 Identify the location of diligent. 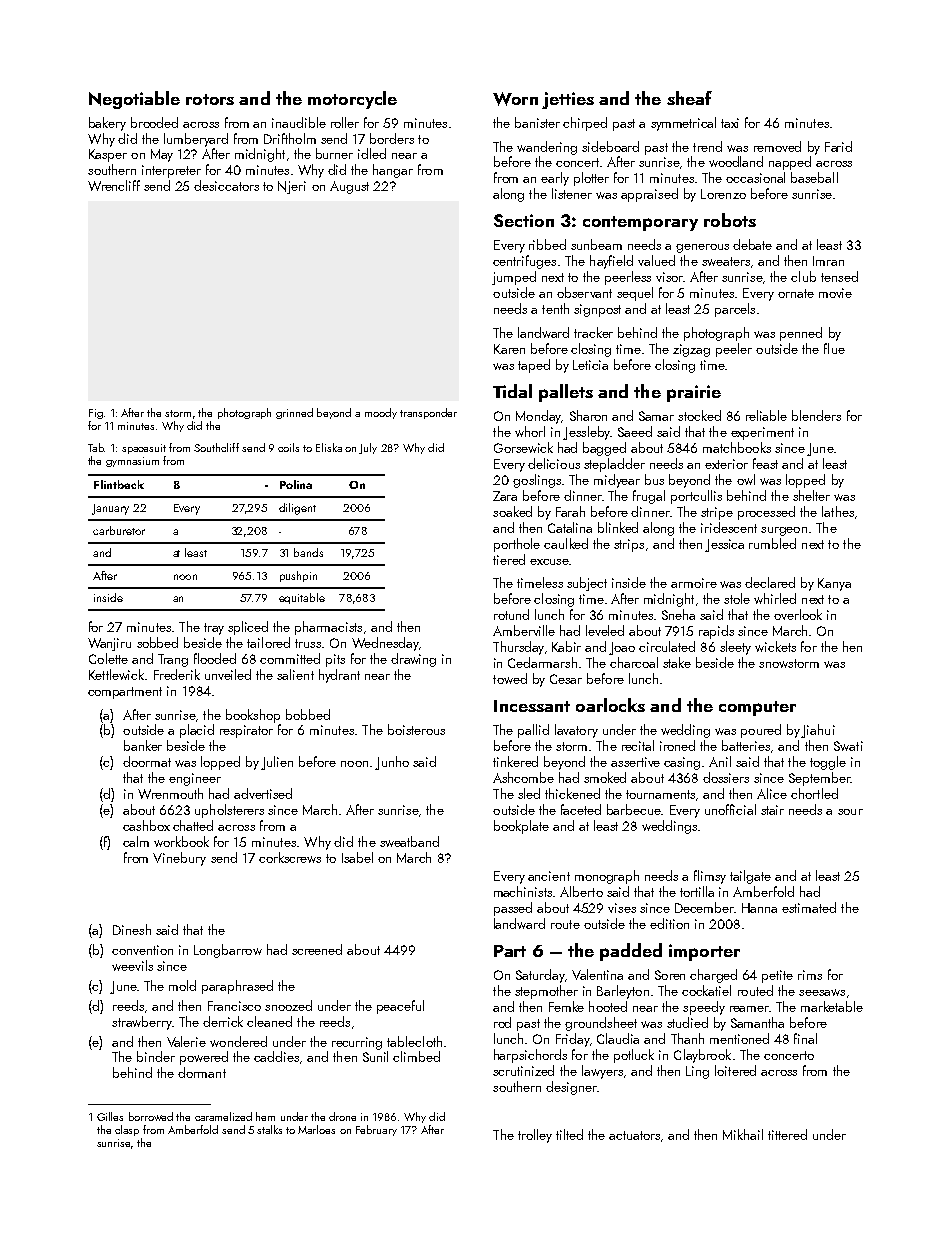
(297, 509).
